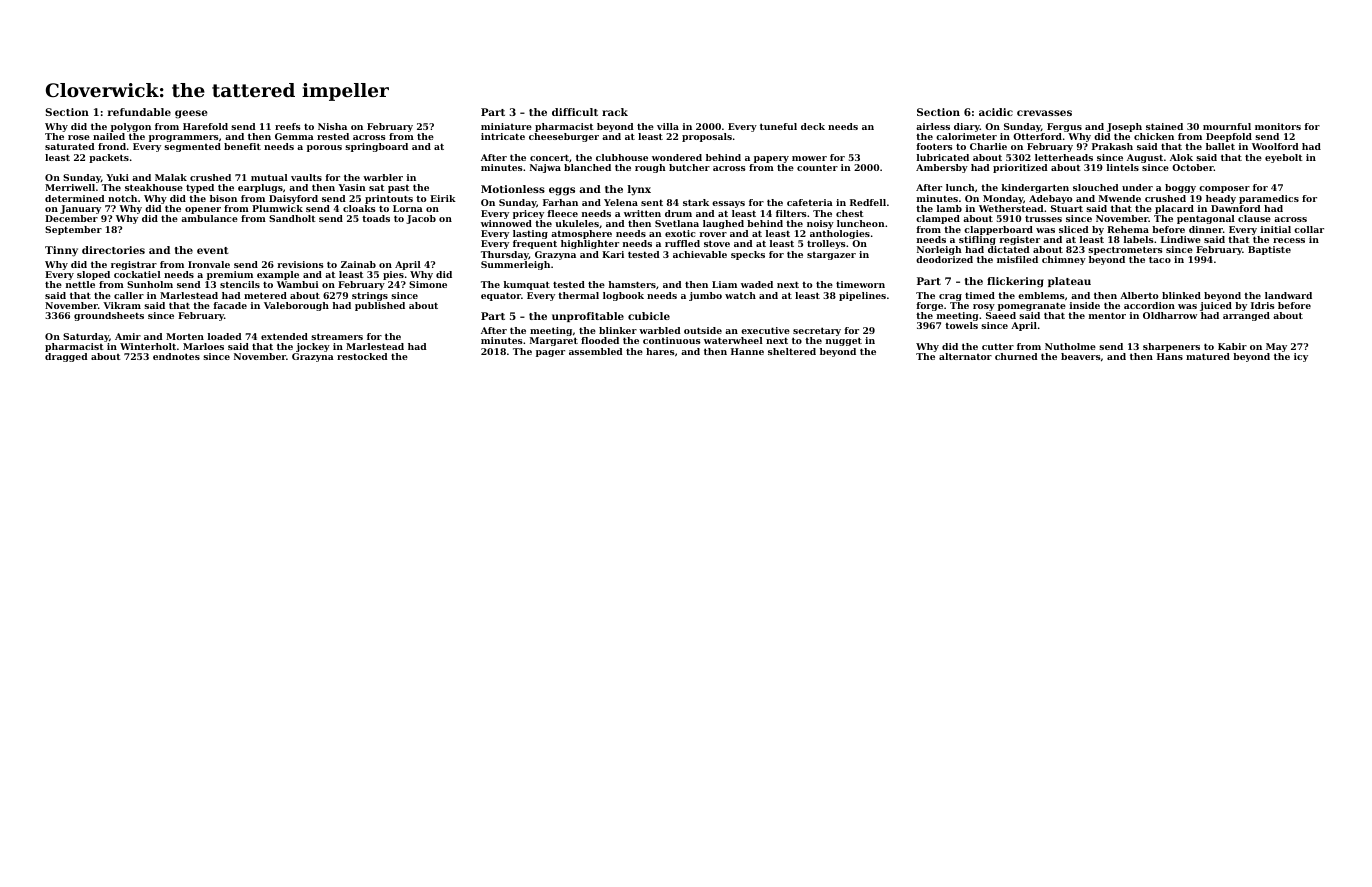 The height and width of the page is (887, 1372). Describe the element at coordinates (109, 316) in the page. I see `groundsheets` at that location.
